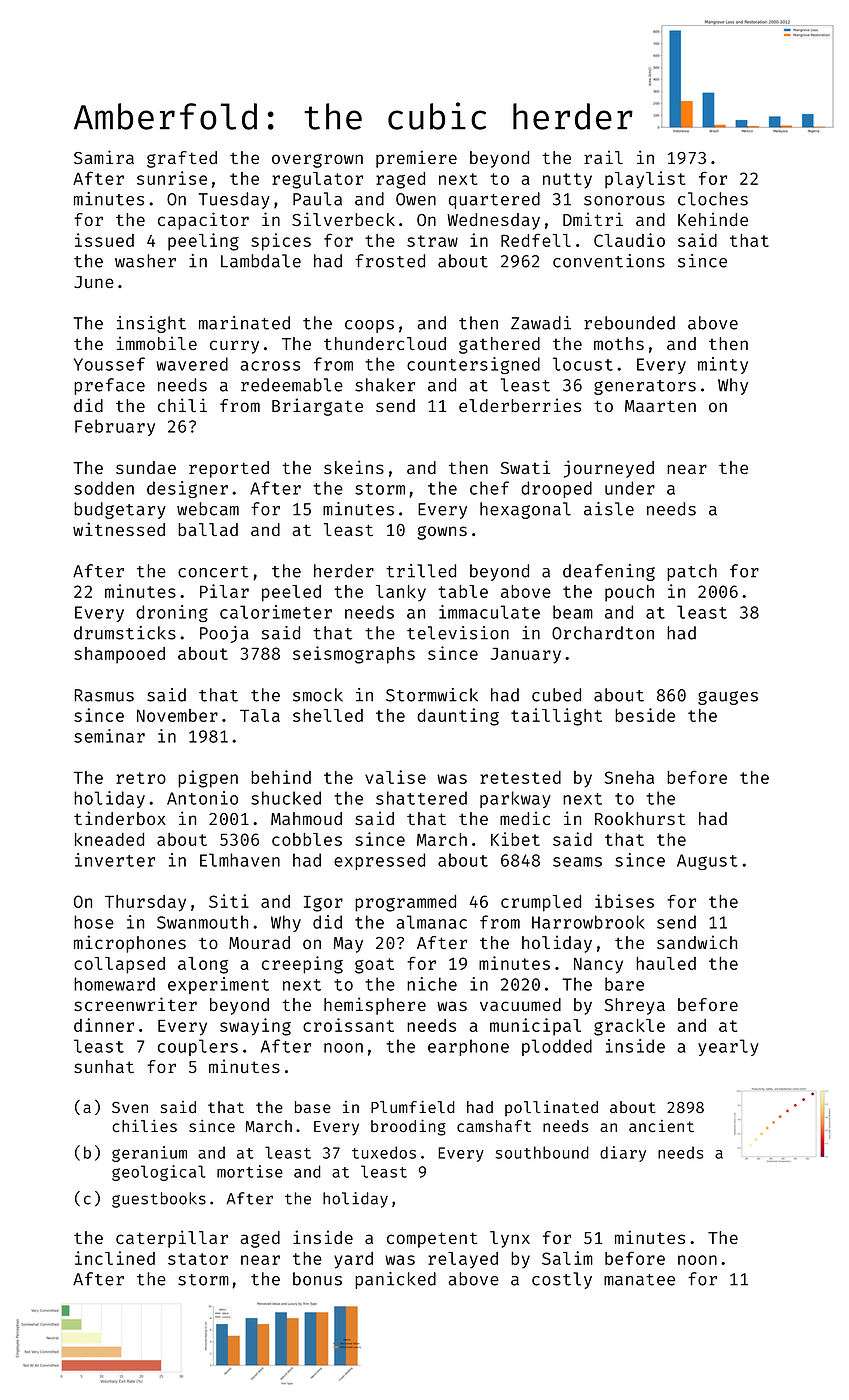 This document has width=849, height=1400. I want to click on marinated, so click(244, 323).
